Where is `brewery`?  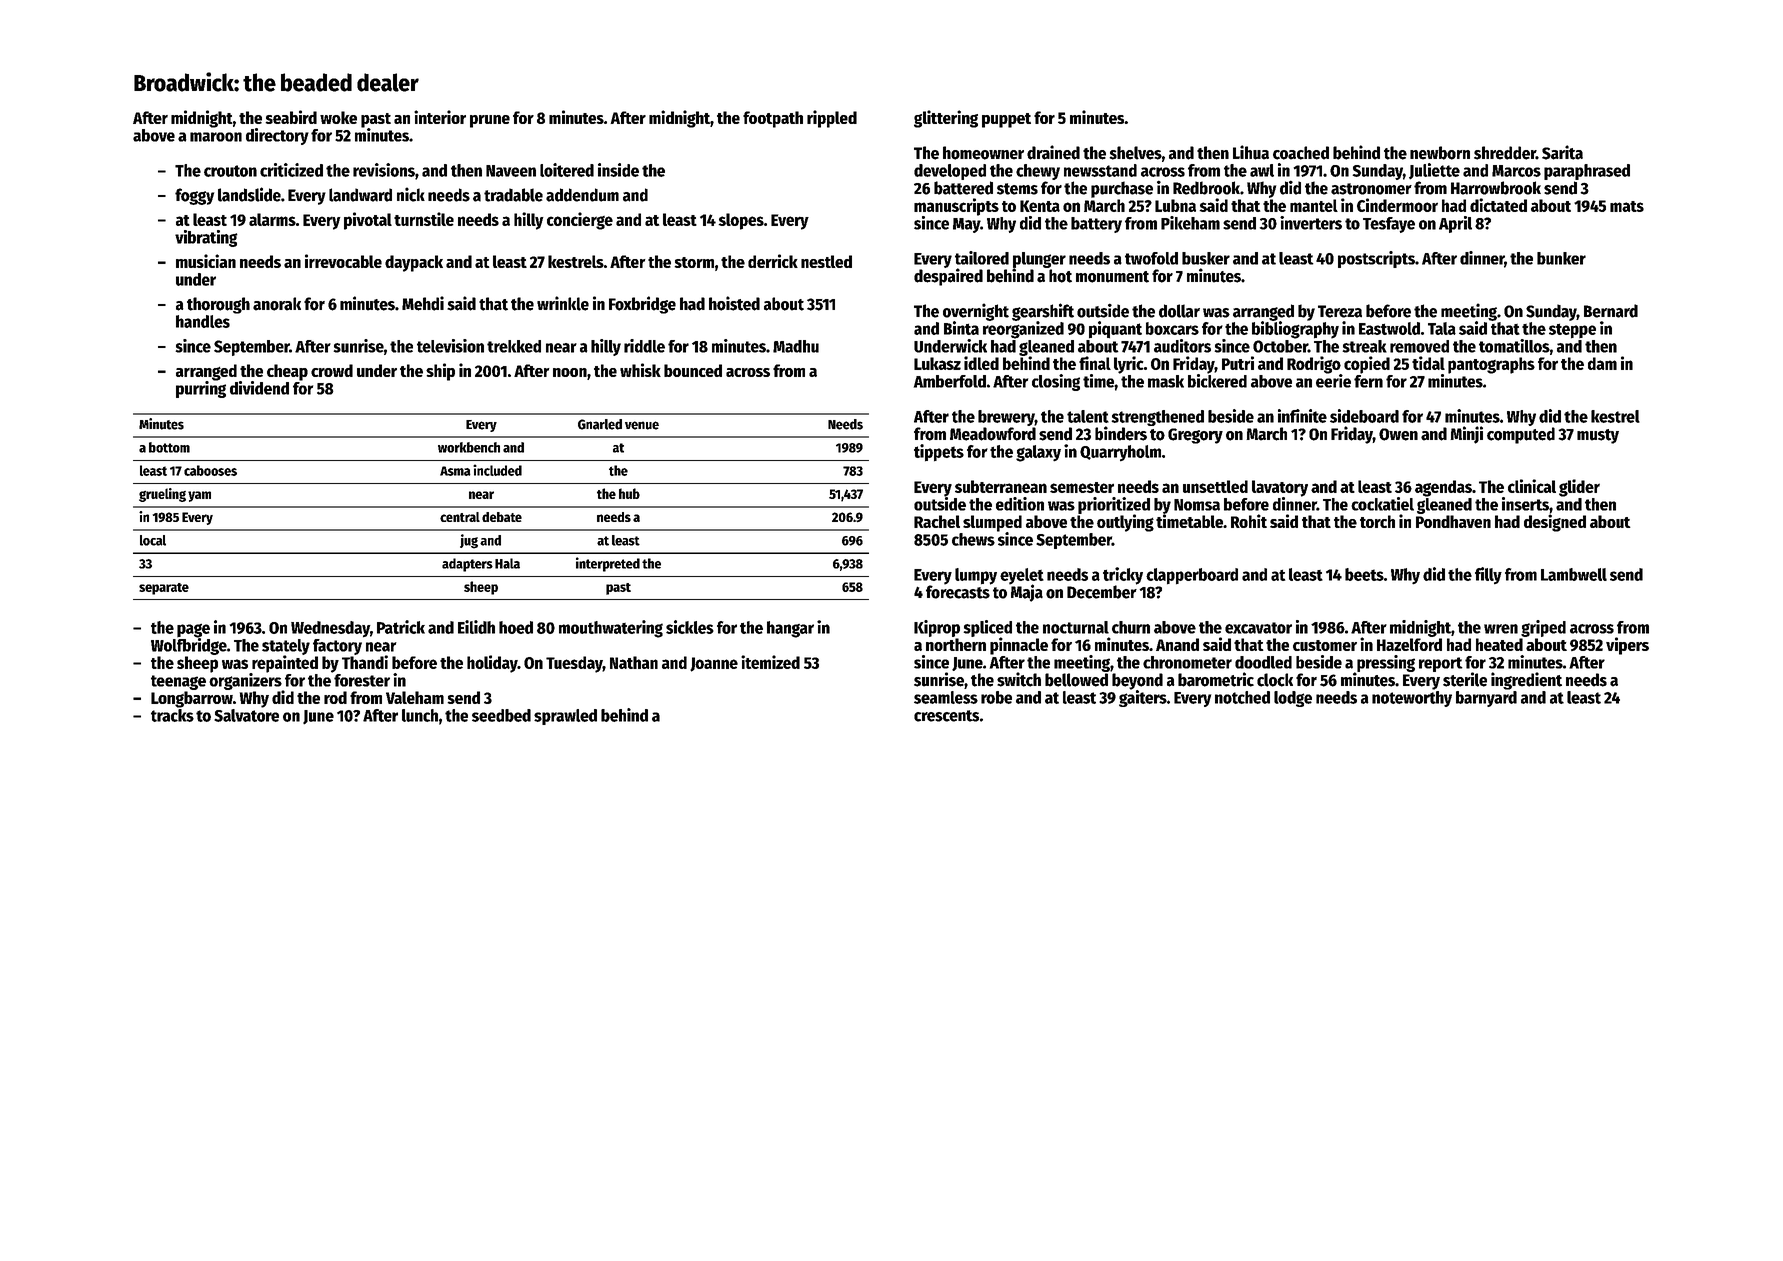
brewery is located at coordinates (1006, 418).
